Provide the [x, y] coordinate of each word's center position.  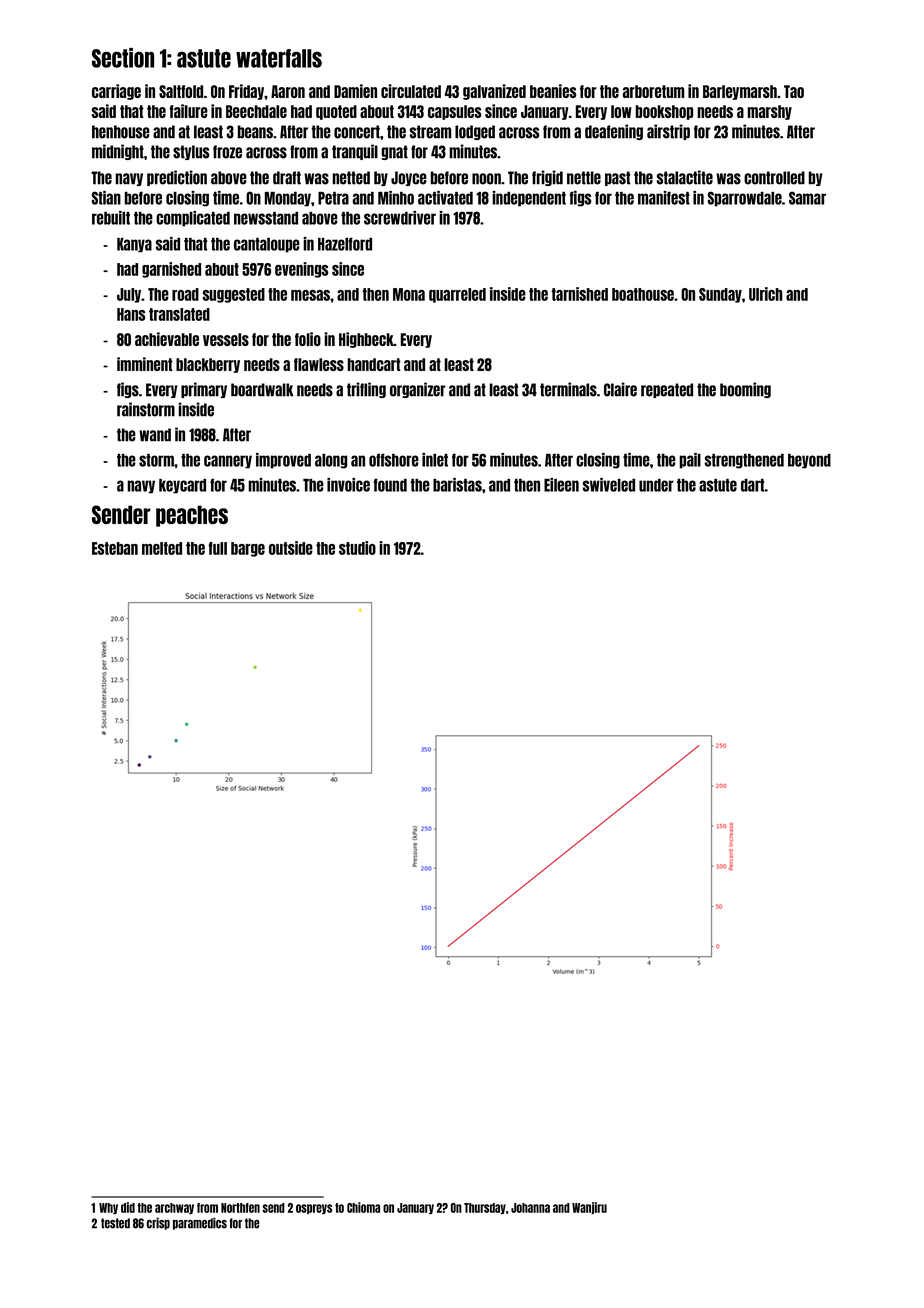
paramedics [200, 1224]
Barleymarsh [740, 92]
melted [162, 548]
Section [123, 58]
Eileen [561, 485]
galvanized [494, 92]
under [656, 485]
